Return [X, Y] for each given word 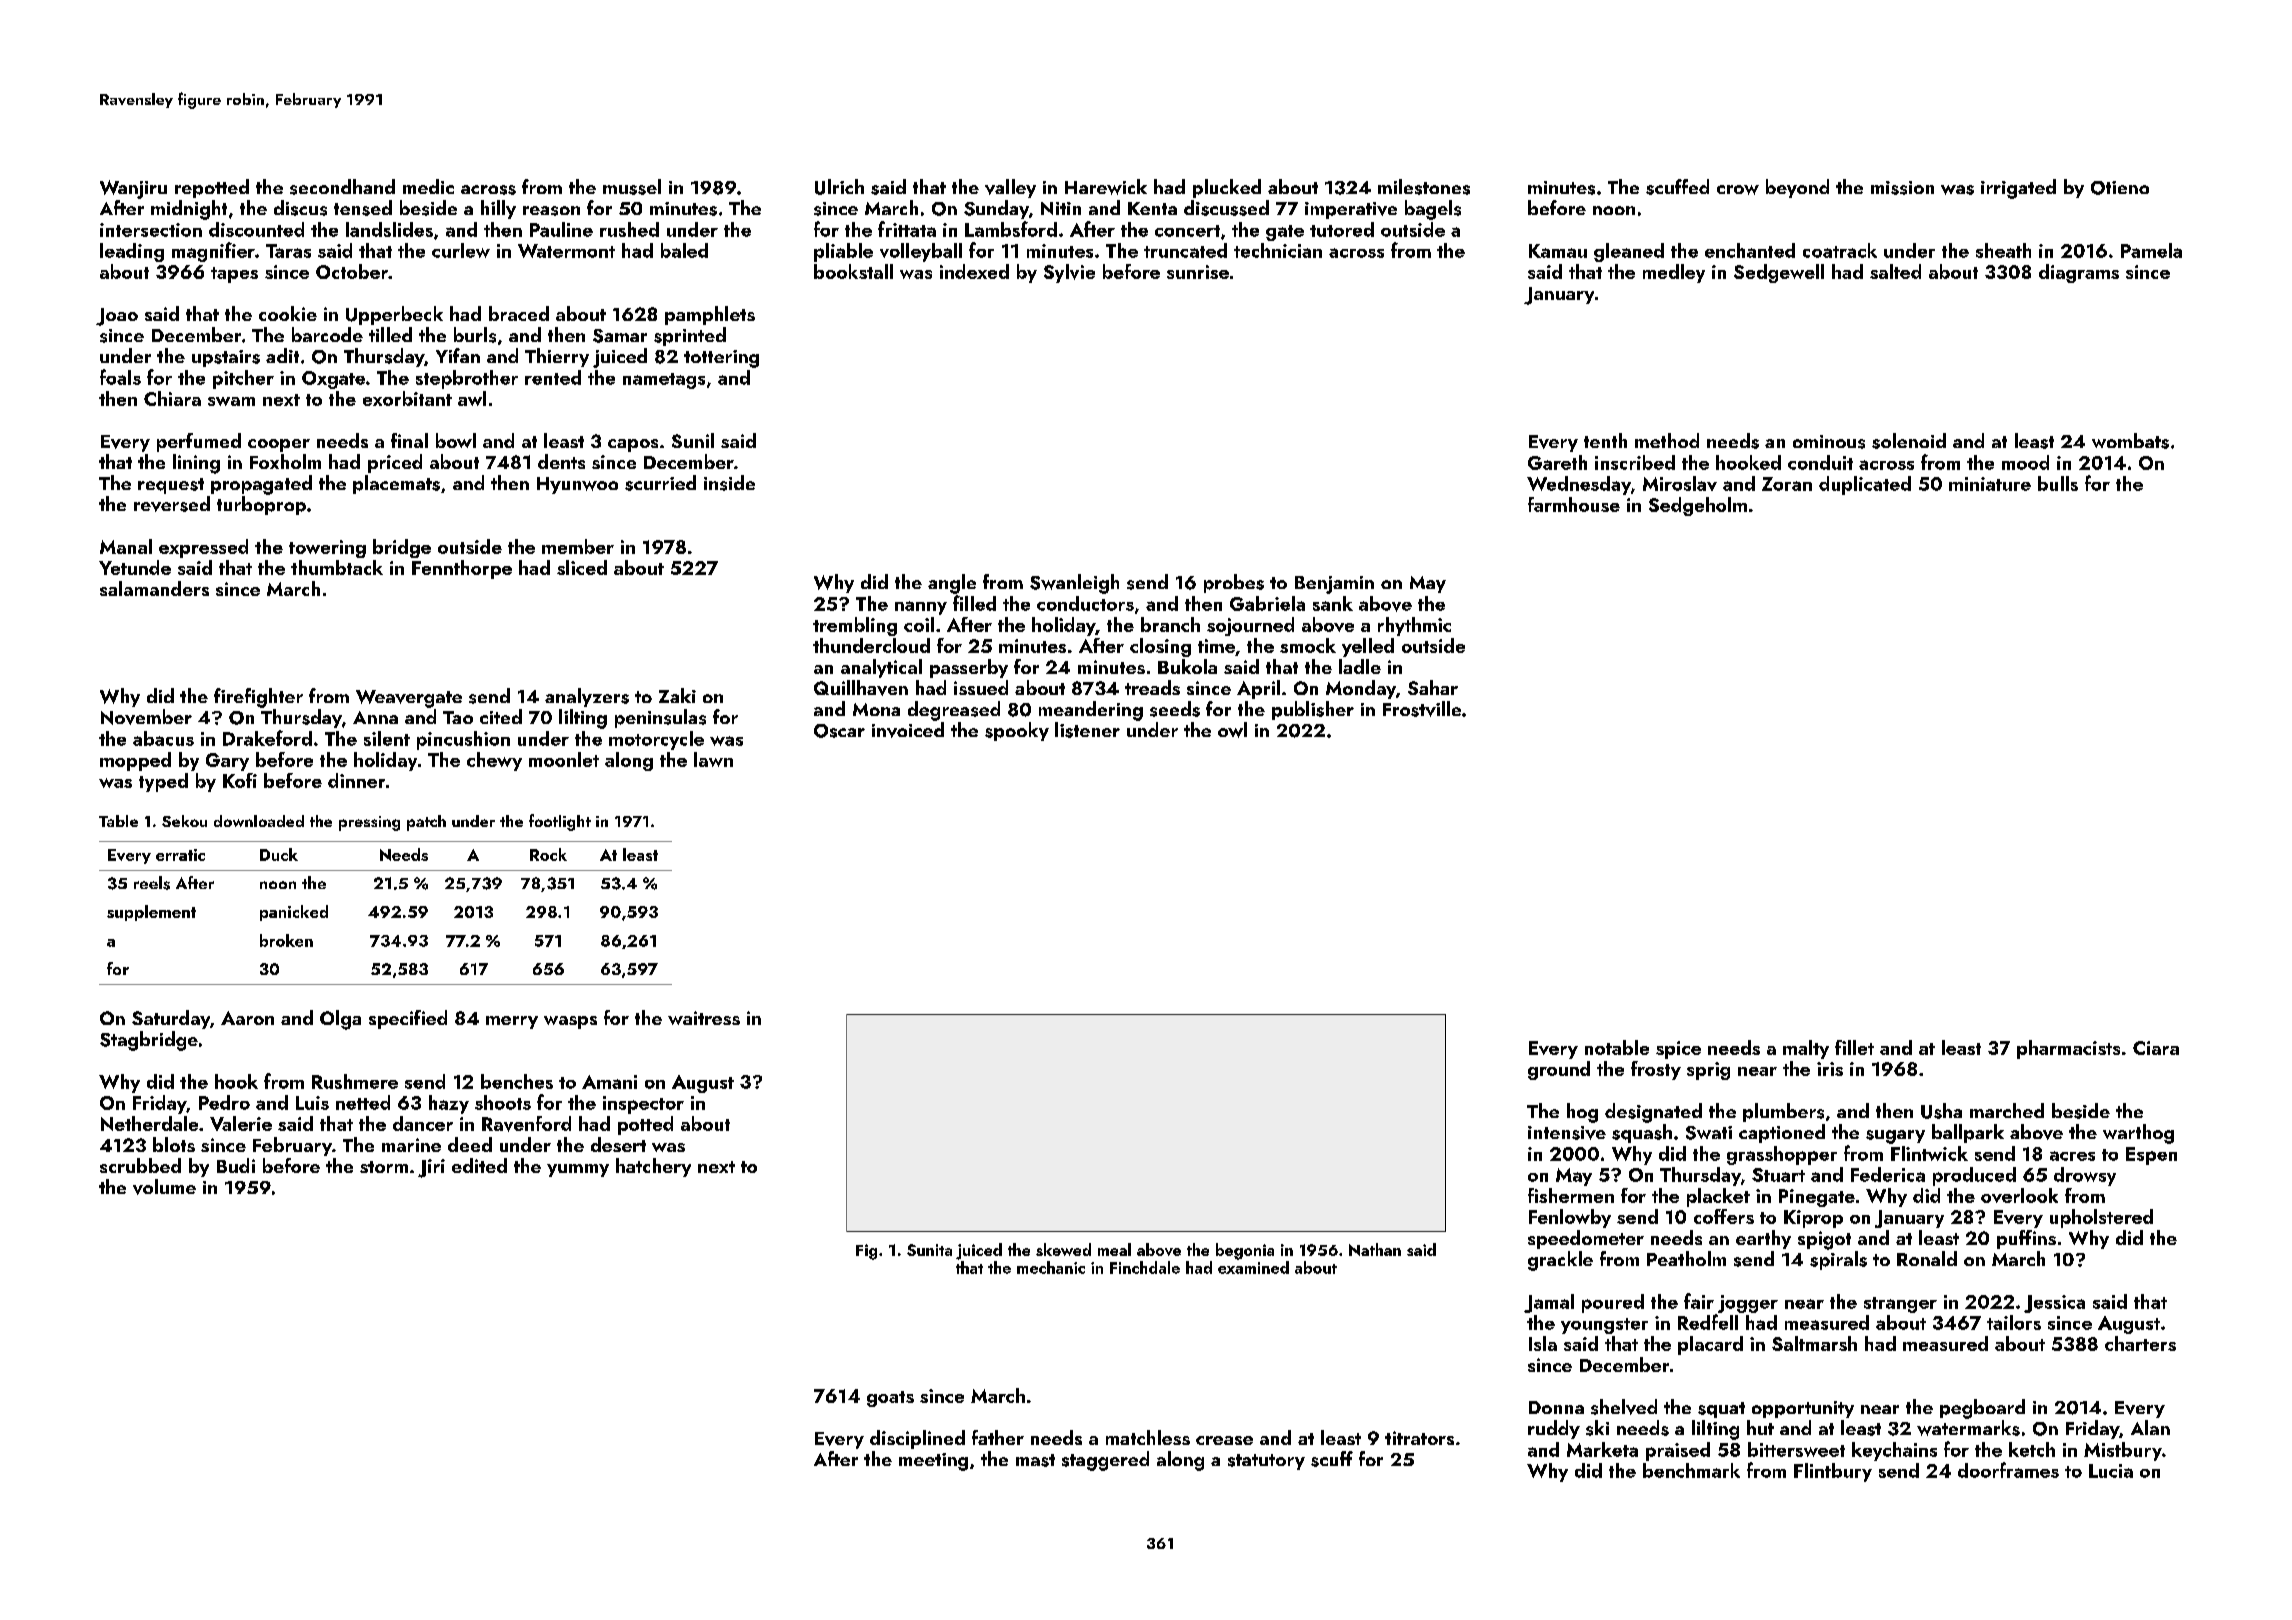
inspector [643, 1105]
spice [1678, 1050]
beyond [1797, 188]
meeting [933, 1462]
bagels [1433, 210]
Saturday [171, 1019]
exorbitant [407, 398]
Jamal [1549, 1303]
